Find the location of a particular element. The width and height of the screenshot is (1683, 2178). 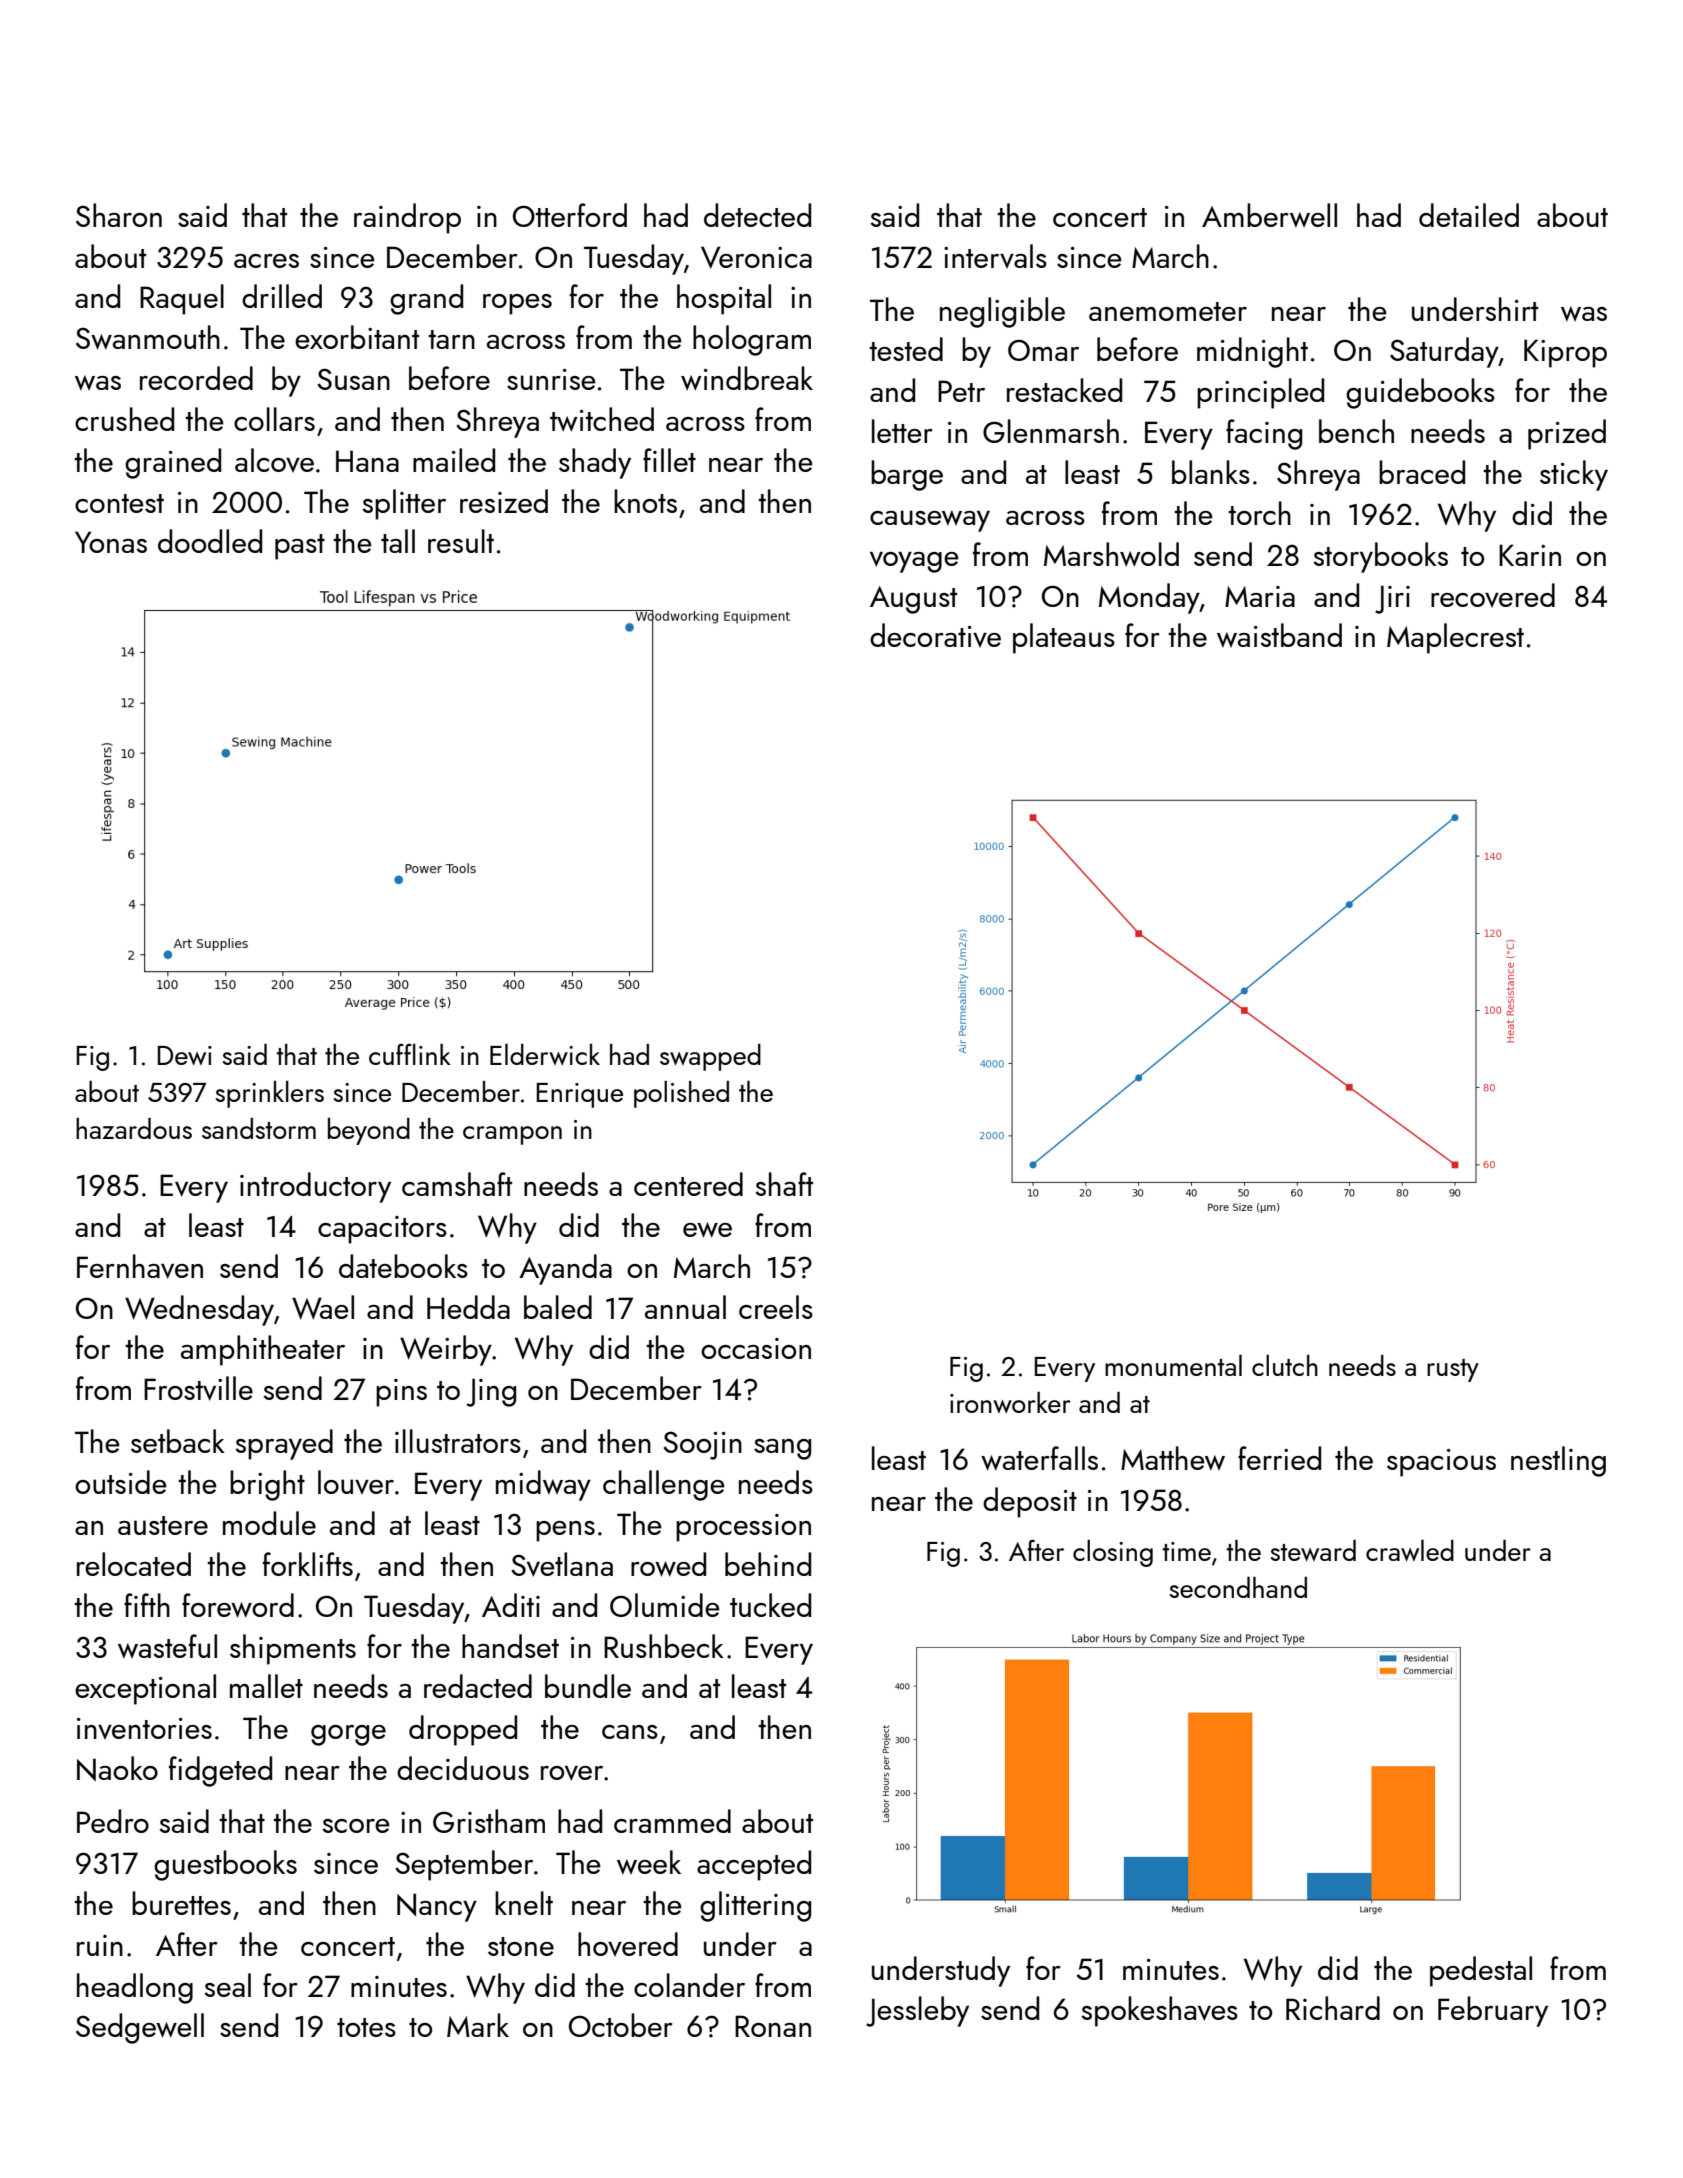

detailed is located at coordinates (1469, 215).
